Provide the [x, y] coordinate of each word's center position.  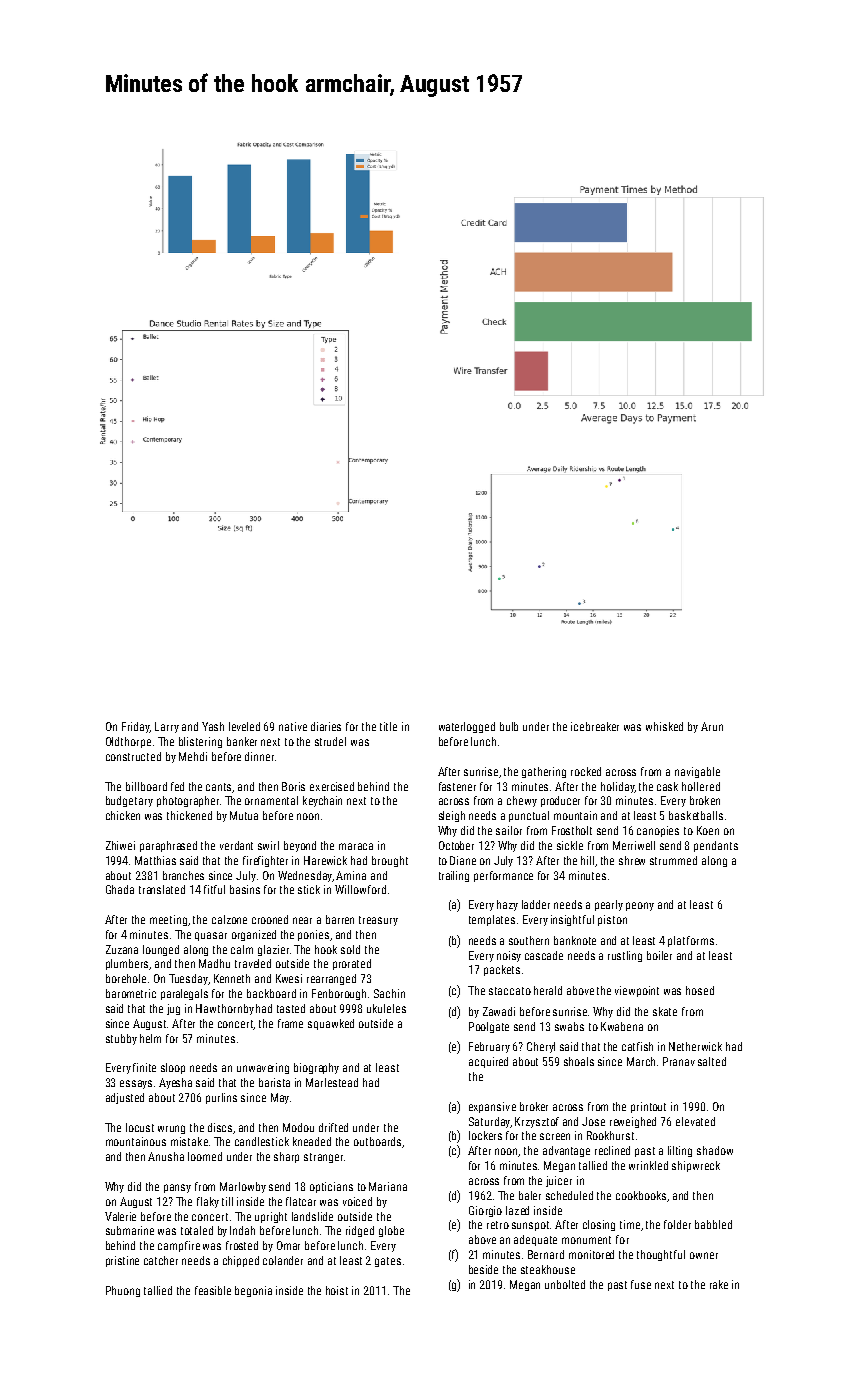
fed [177, 786]
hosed [700, 990]
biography [316, 1068]
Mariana [388, 1186]
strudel [330, 741]
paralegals [184, 994]
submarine [130, 1230]
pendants [716, 846]
